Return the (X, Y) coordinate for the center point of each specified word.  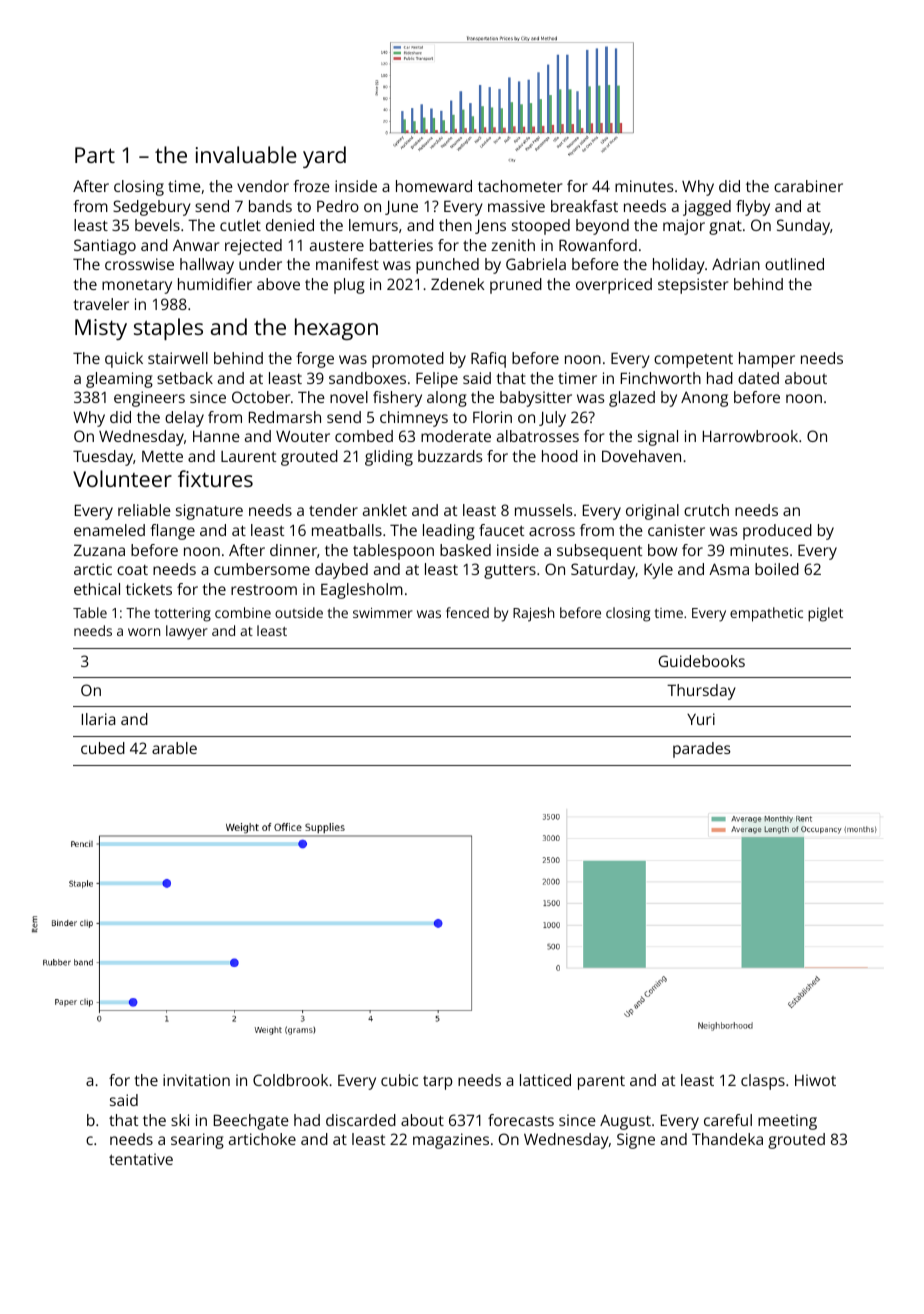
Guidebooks (701, 661)
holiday (679, 266)
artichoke (262, 1139)
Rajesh (533, 614)
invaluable (246, 154)
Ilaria (98, 719)
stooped (541, 227)
